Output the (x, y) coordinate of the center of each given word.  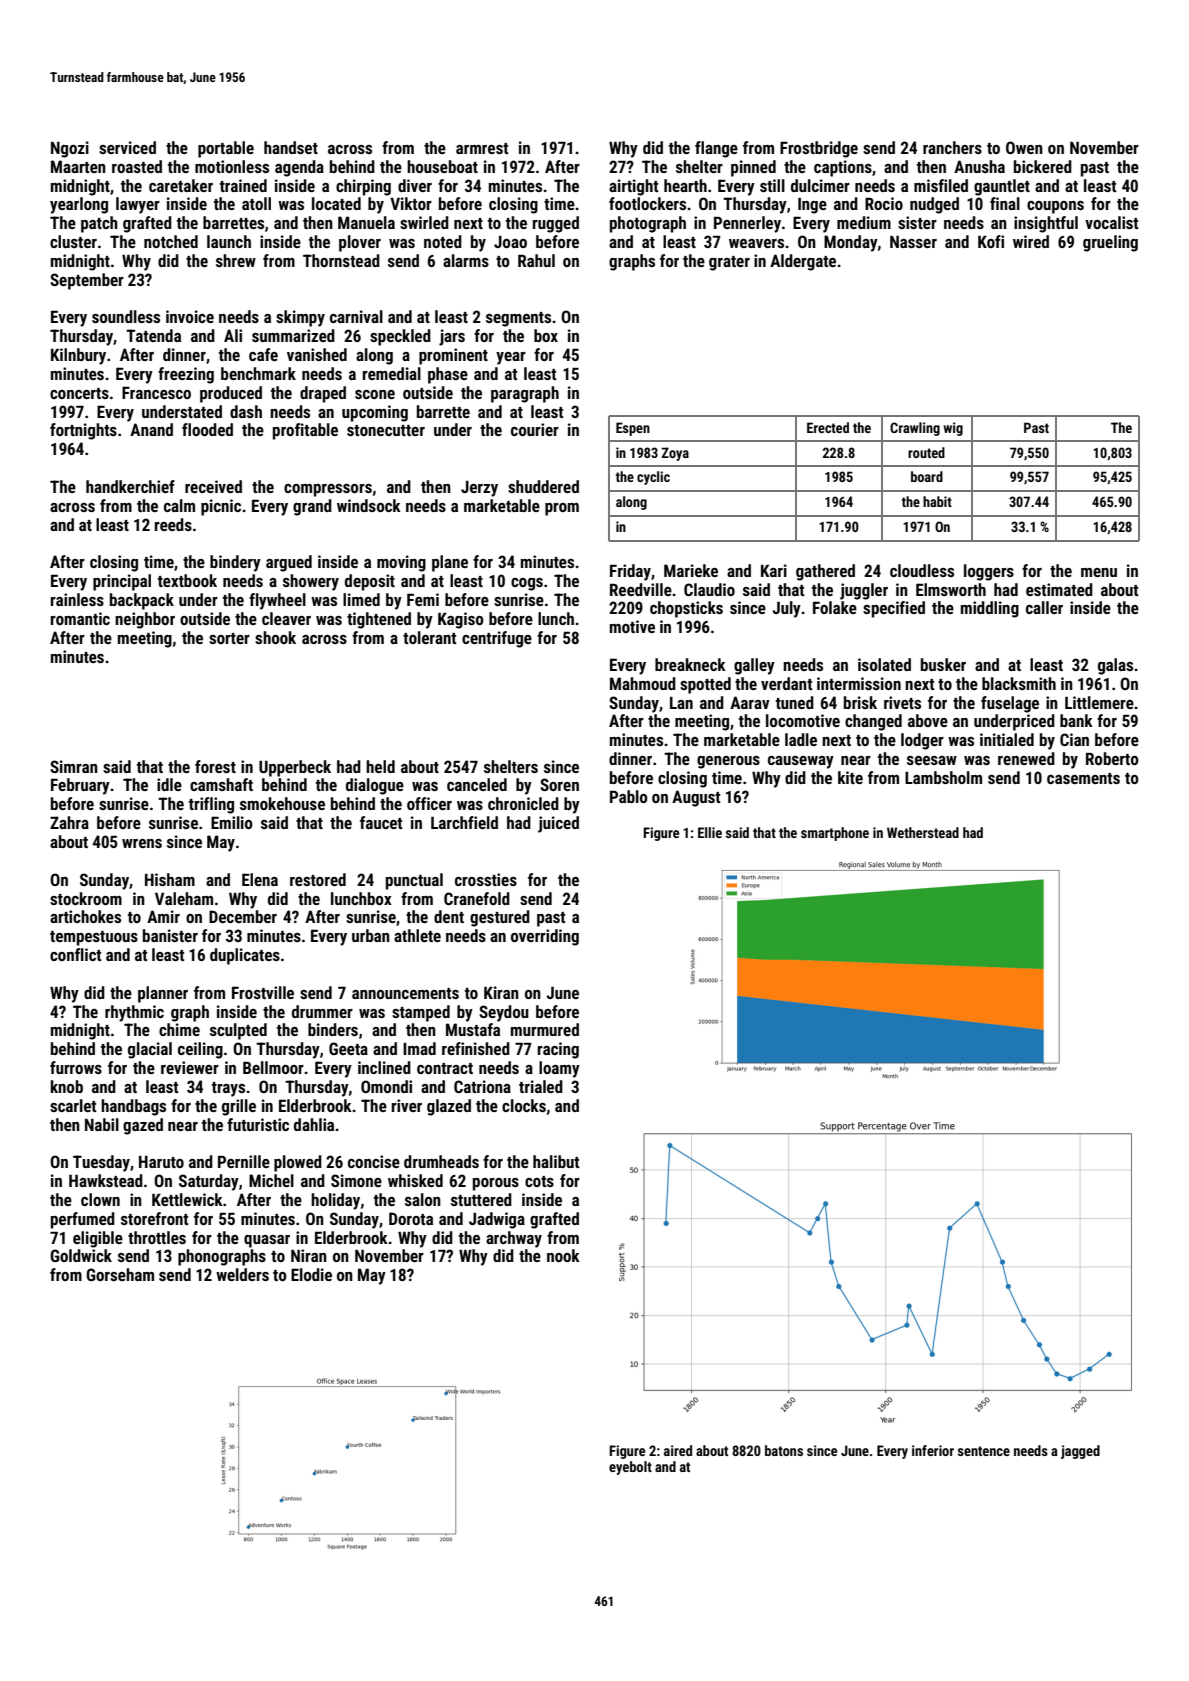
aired (678, 1450)
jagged (1080, 1452)
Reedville (641, 589)
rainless (77, 599)
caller (1044, 607)
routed (926, 452)
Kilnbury (78, 356)
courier (535, 429)
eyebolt (630, 1468)
